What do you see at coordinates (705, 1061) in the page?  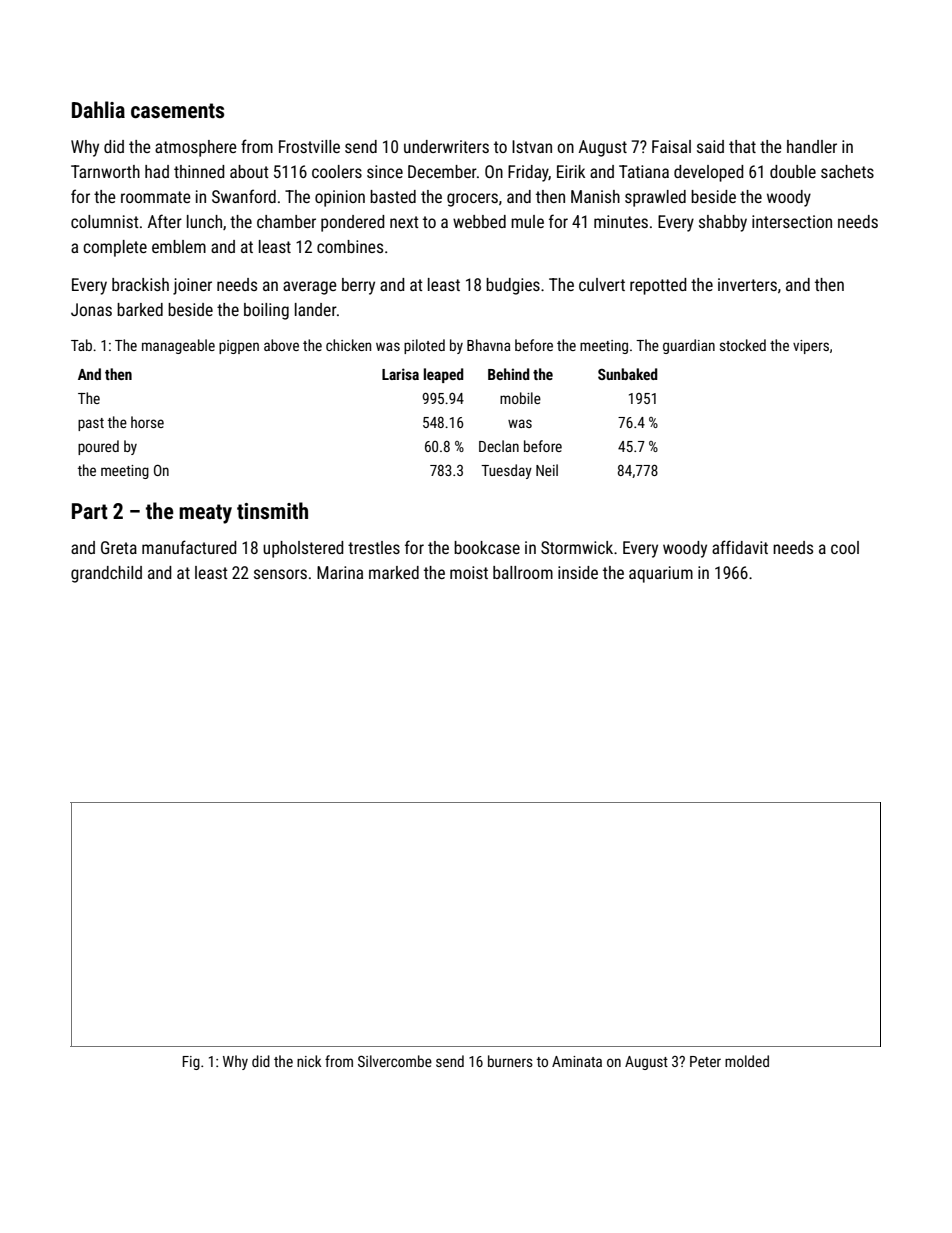 I see `Peter` at bounding box center [705, 1061].
